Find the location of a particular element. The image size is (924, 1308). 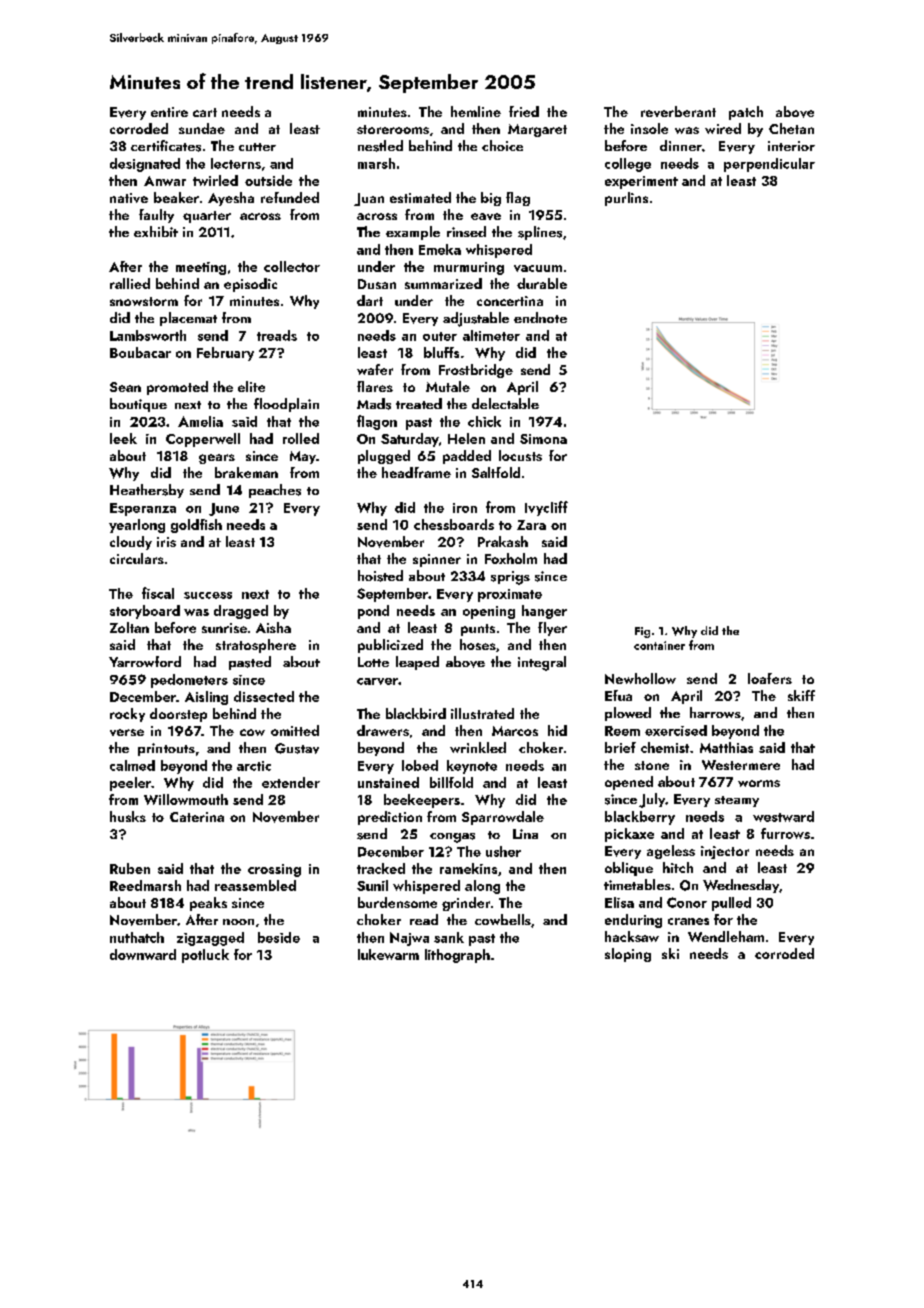

fried is located at coordinates (524, 111).
